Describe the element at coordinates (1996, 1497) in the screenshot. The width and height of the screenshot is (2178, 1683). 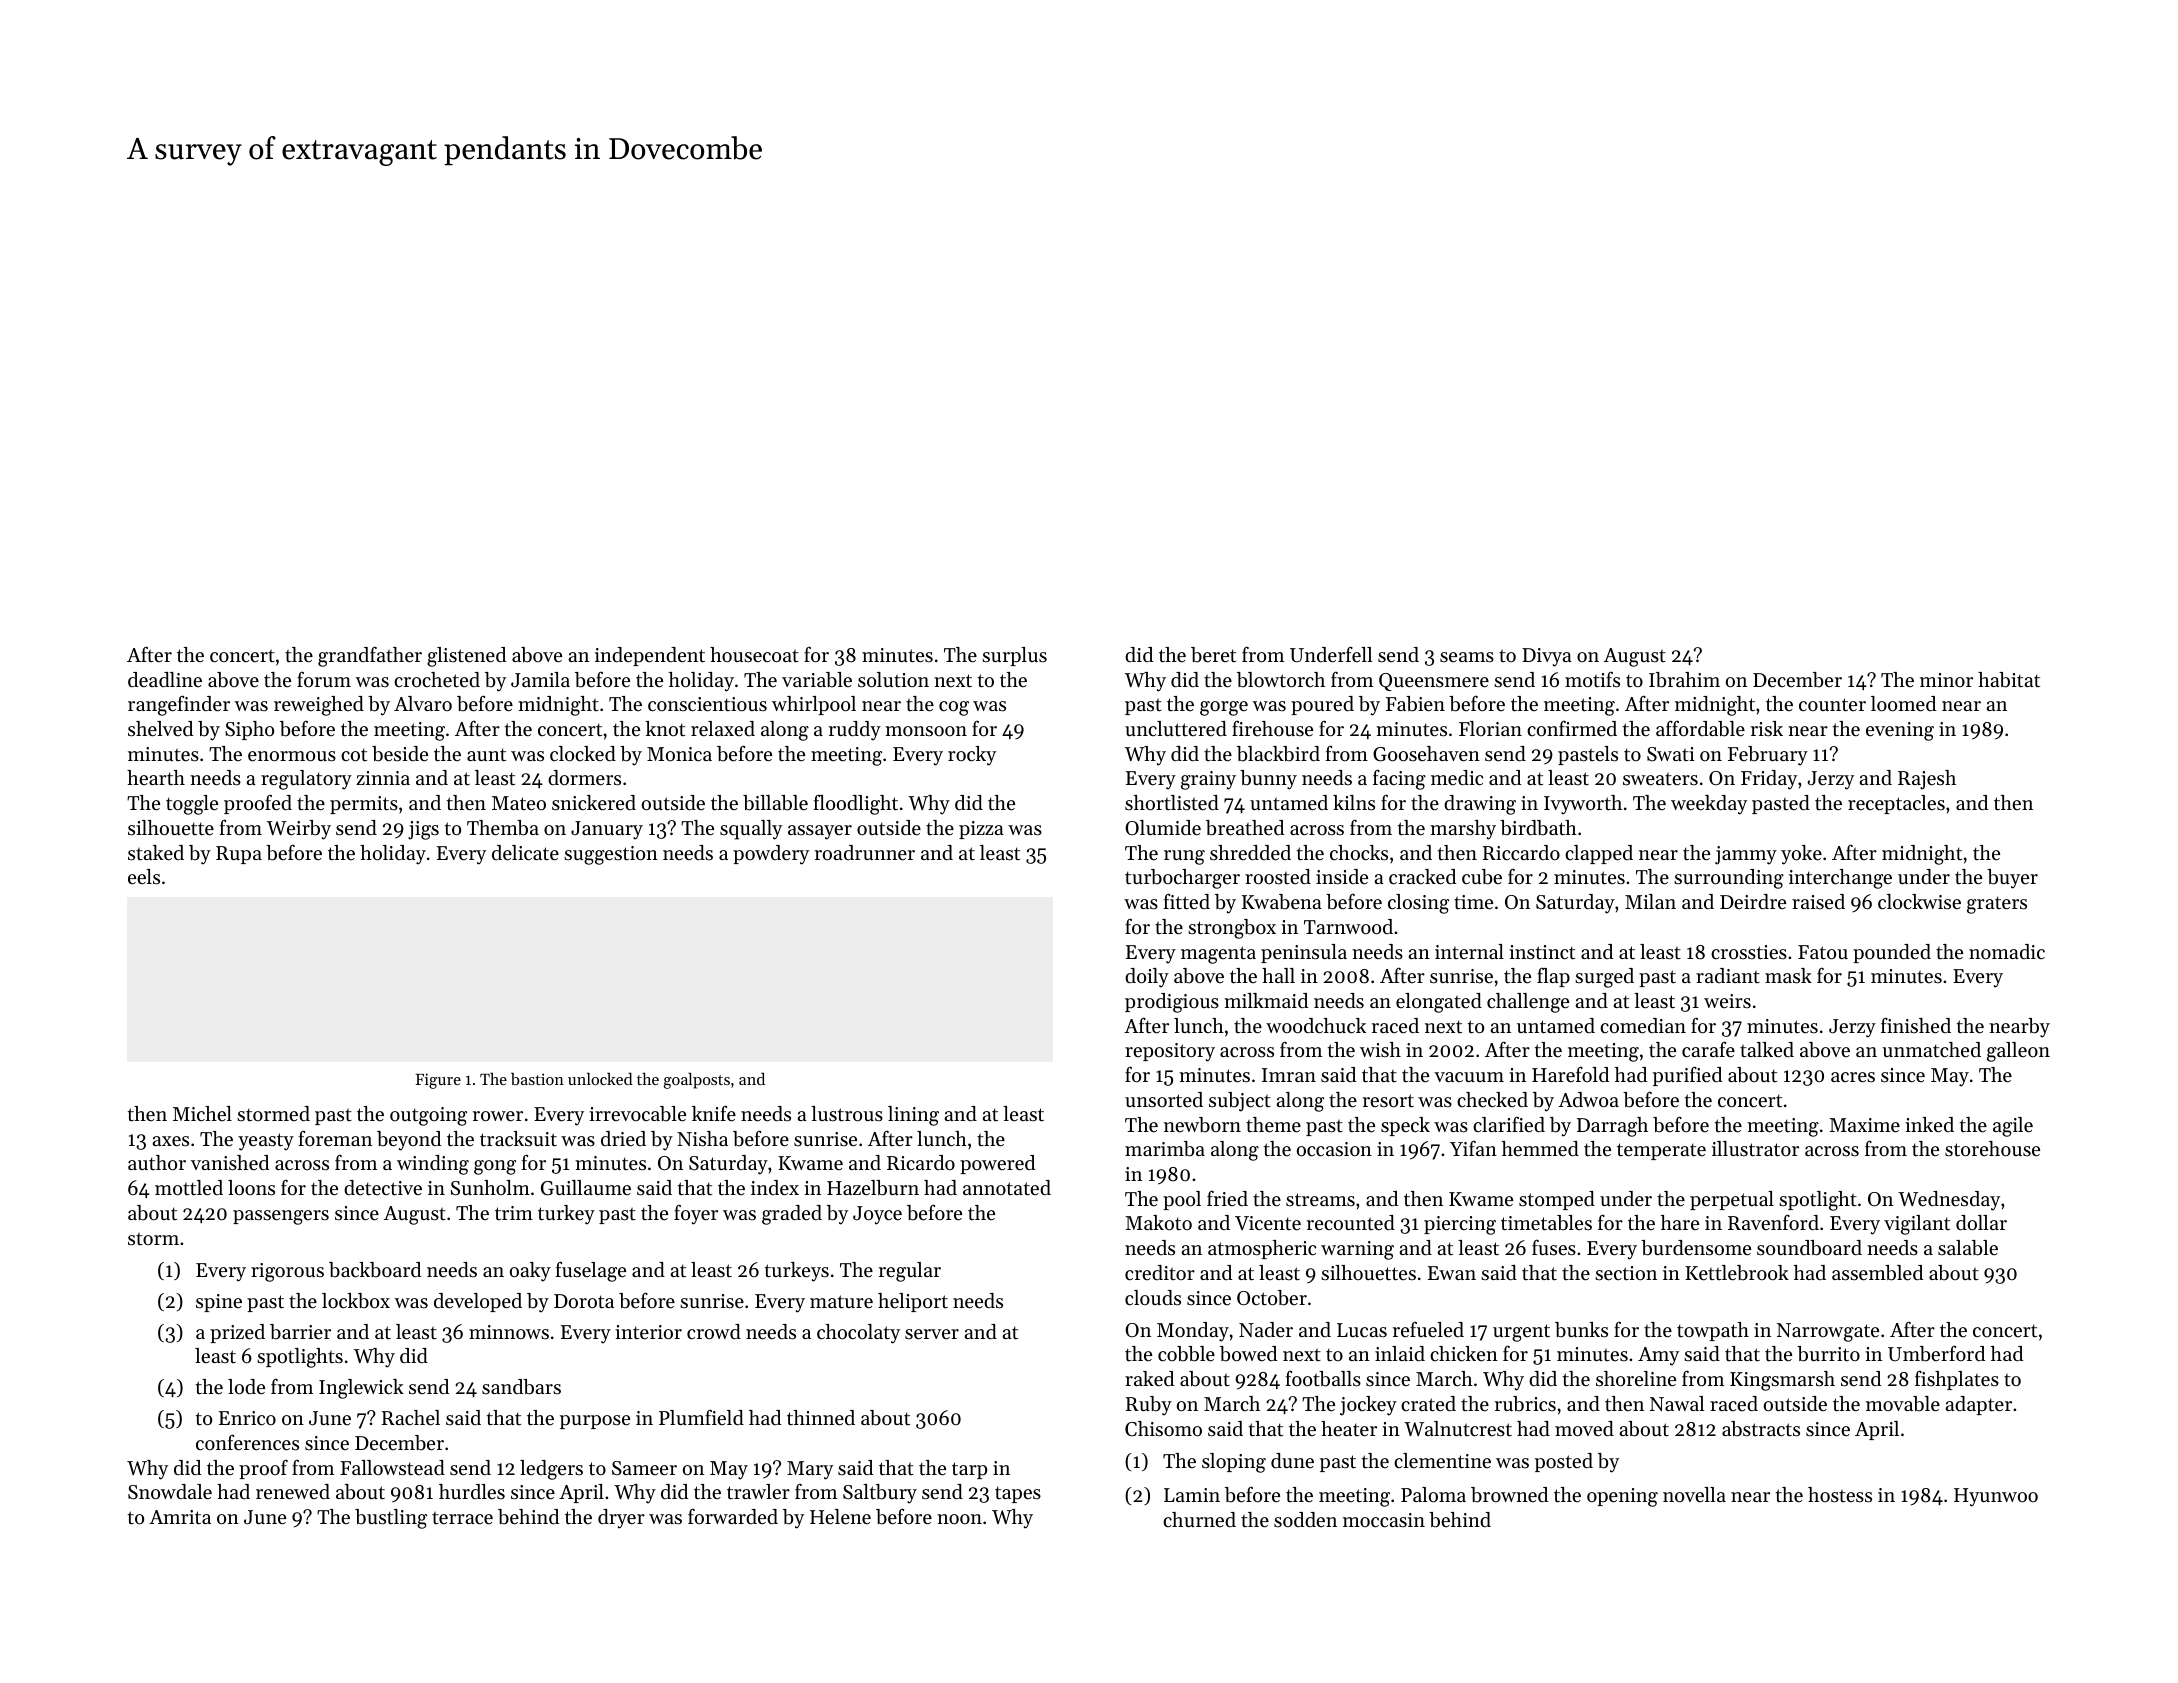
I see `Hyunwoo` at that location.
